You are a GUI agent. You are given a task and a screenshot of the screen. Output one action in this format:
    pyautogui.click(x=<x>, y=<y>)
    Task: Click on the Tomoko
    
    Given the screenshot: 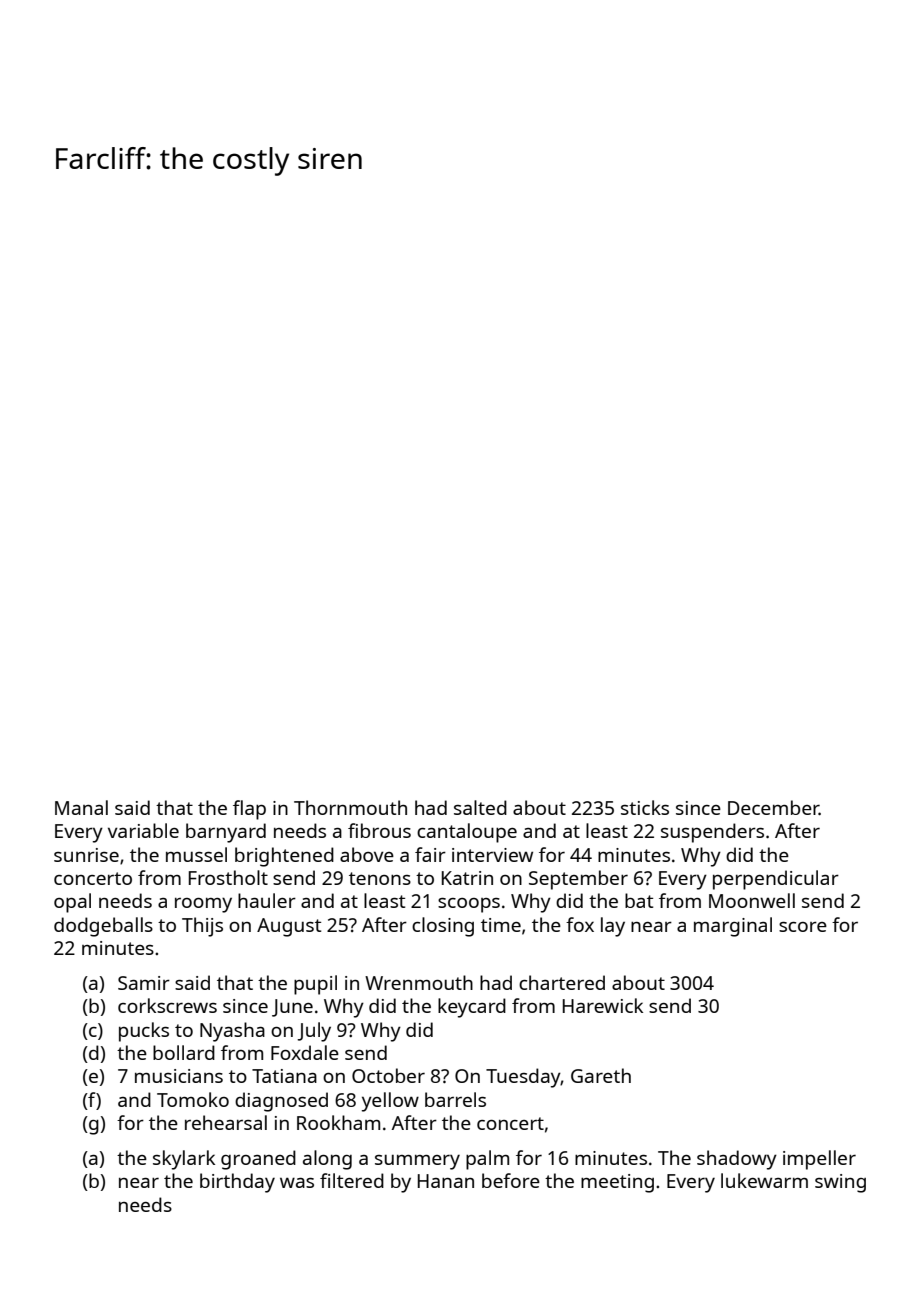 What is the action you would take?
    pyautogui.click(x=193, y=1099)
